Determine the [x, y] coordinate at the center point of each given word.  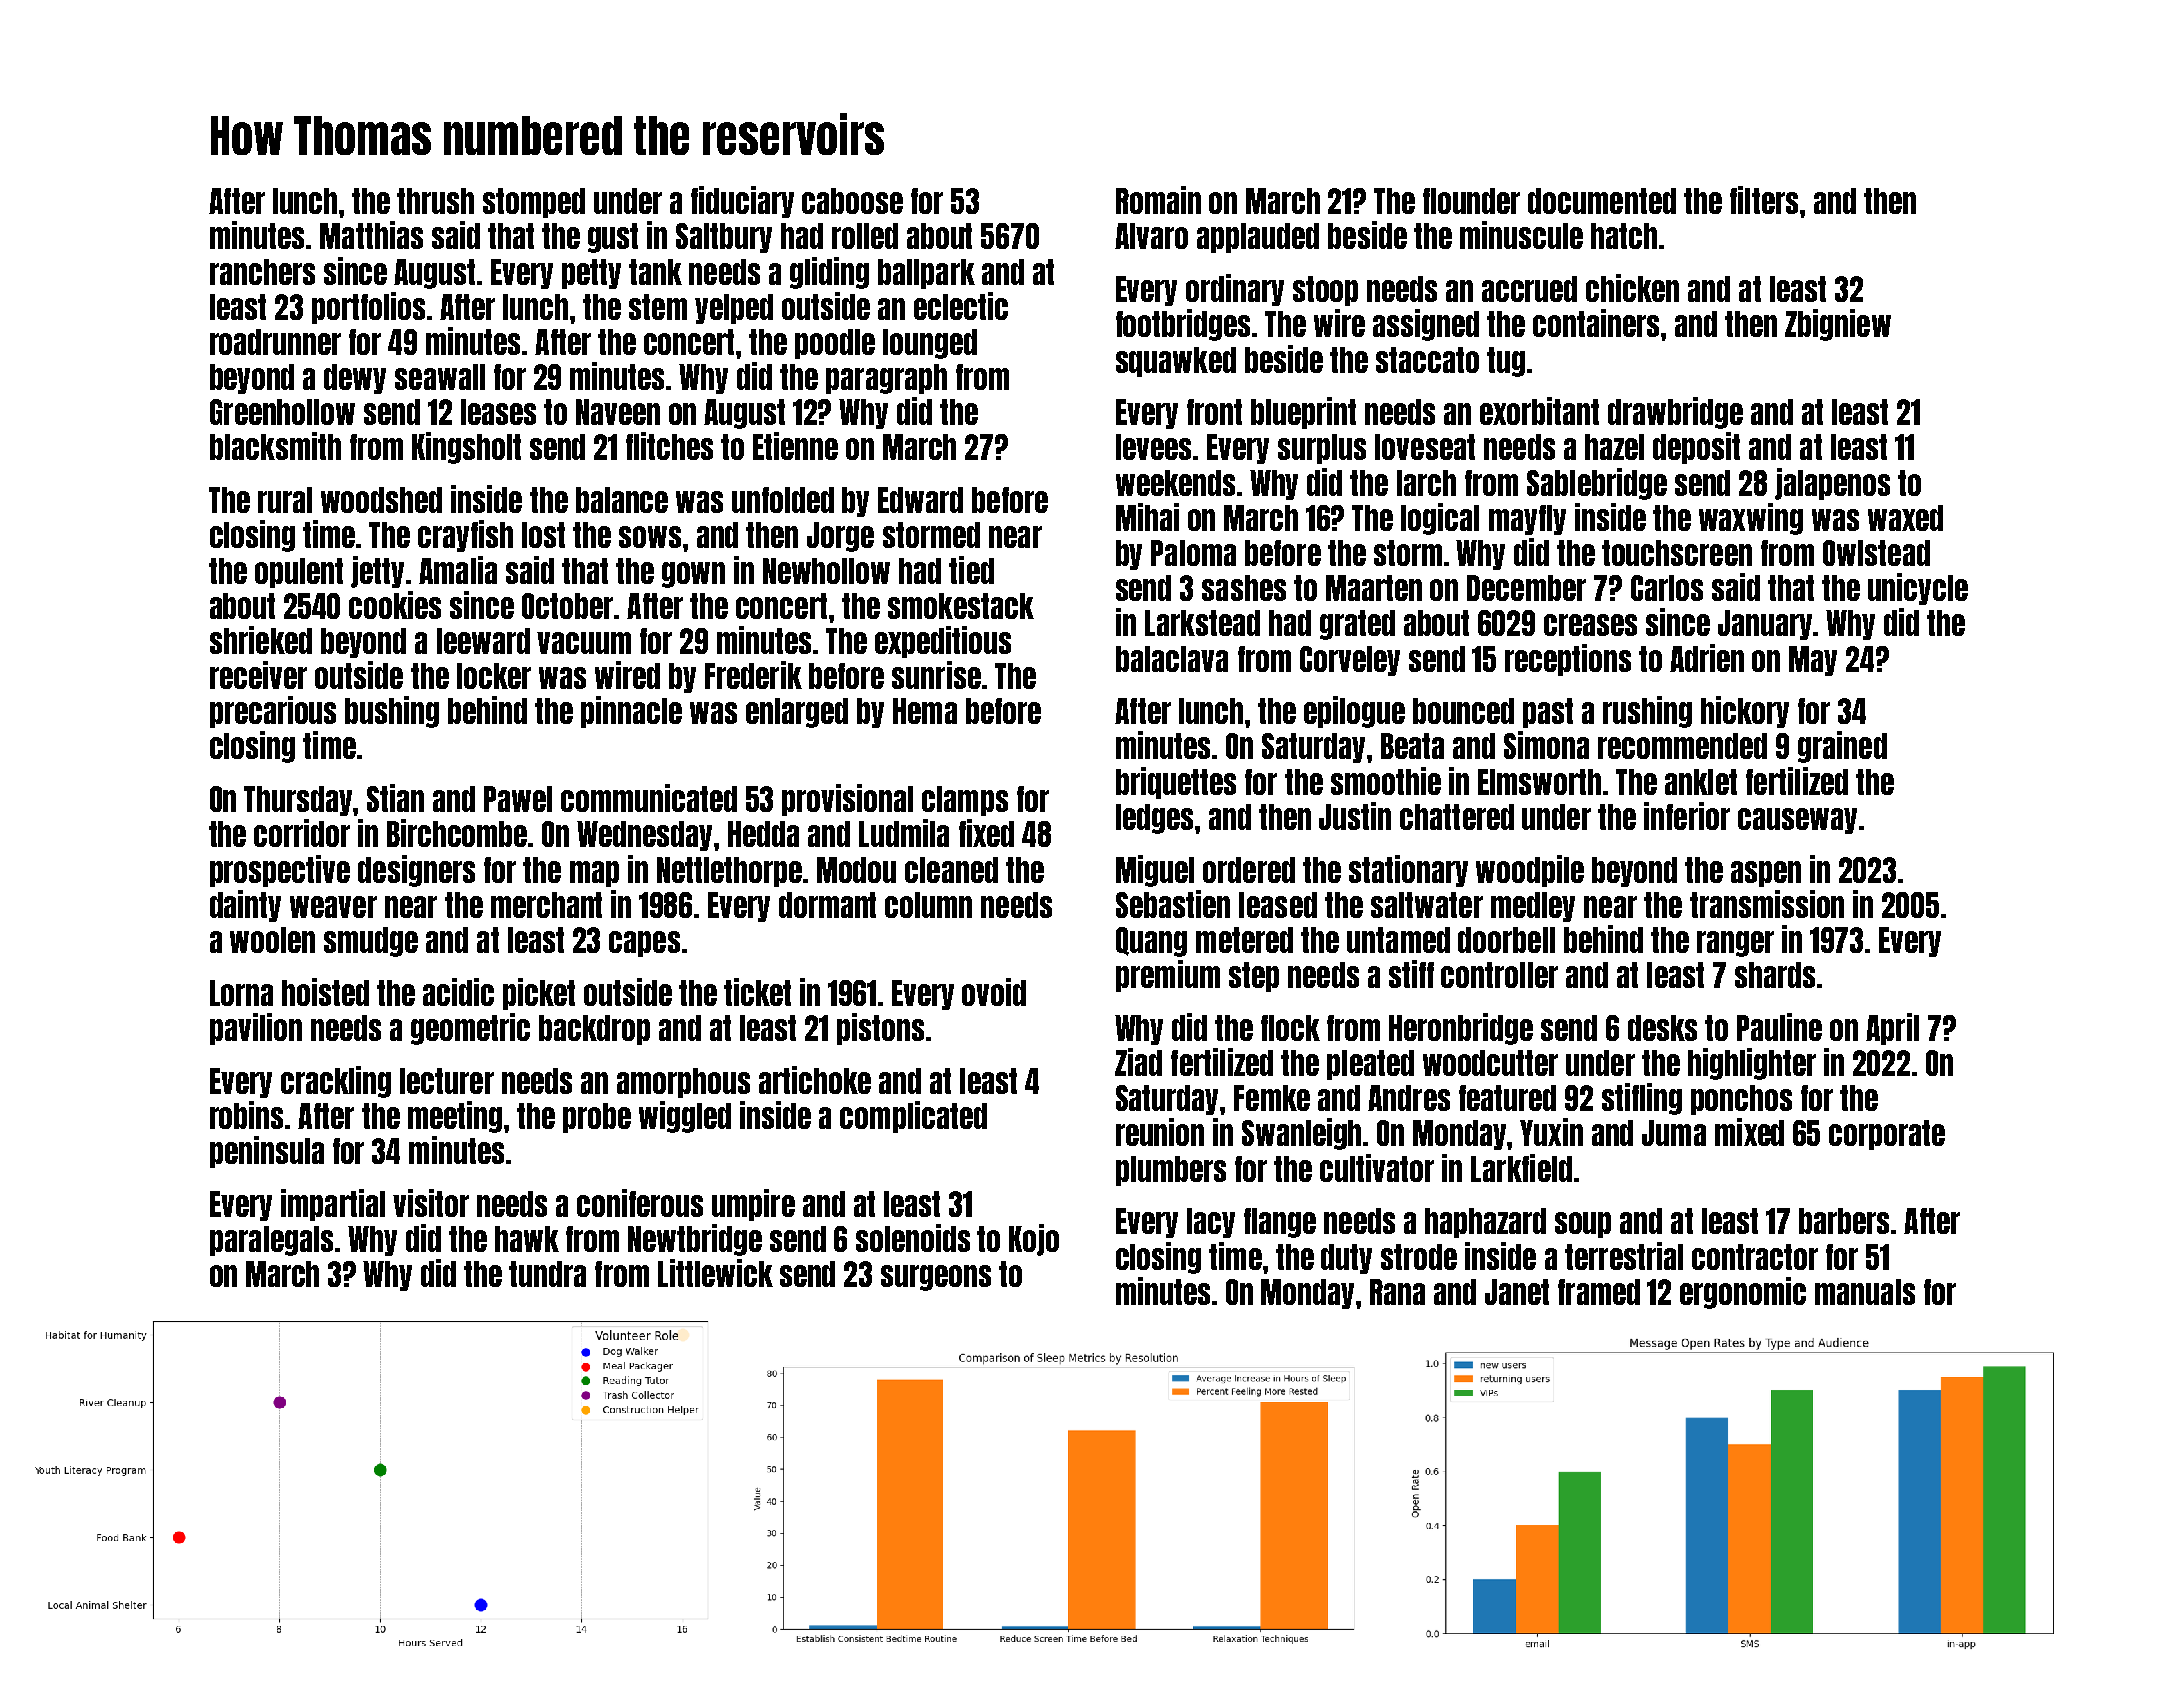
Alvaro [1151, 236]
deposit [1696, 448]
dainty [245, 906]
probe [597, 1118]
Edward [920, 500]
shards [1775, 975]
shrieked [261, 640]
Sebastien [1173, 904]
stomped [534, 203]
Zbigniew [1838, 325]
